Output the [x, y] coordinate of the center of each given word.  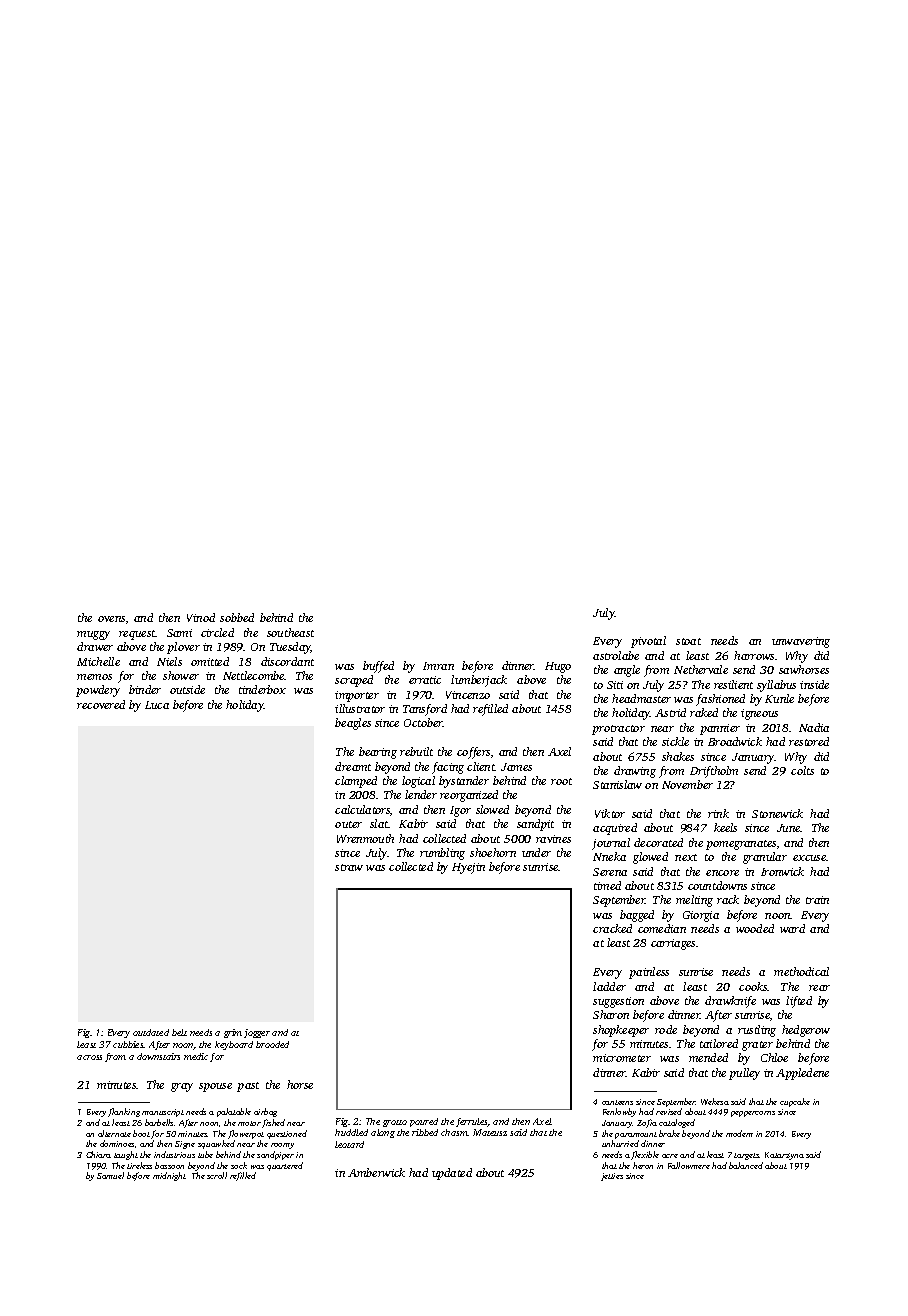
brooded [272, 1044]
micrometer [622, 1058]
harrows [754, 655]
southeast [290, 632]
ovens [111, 619]
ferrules [472, 1122]
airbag [265, 1112]
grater [757, 1046]
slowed [492, 809]
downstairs [158, 1056]
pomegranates [741, 845]
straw [349, 867]
